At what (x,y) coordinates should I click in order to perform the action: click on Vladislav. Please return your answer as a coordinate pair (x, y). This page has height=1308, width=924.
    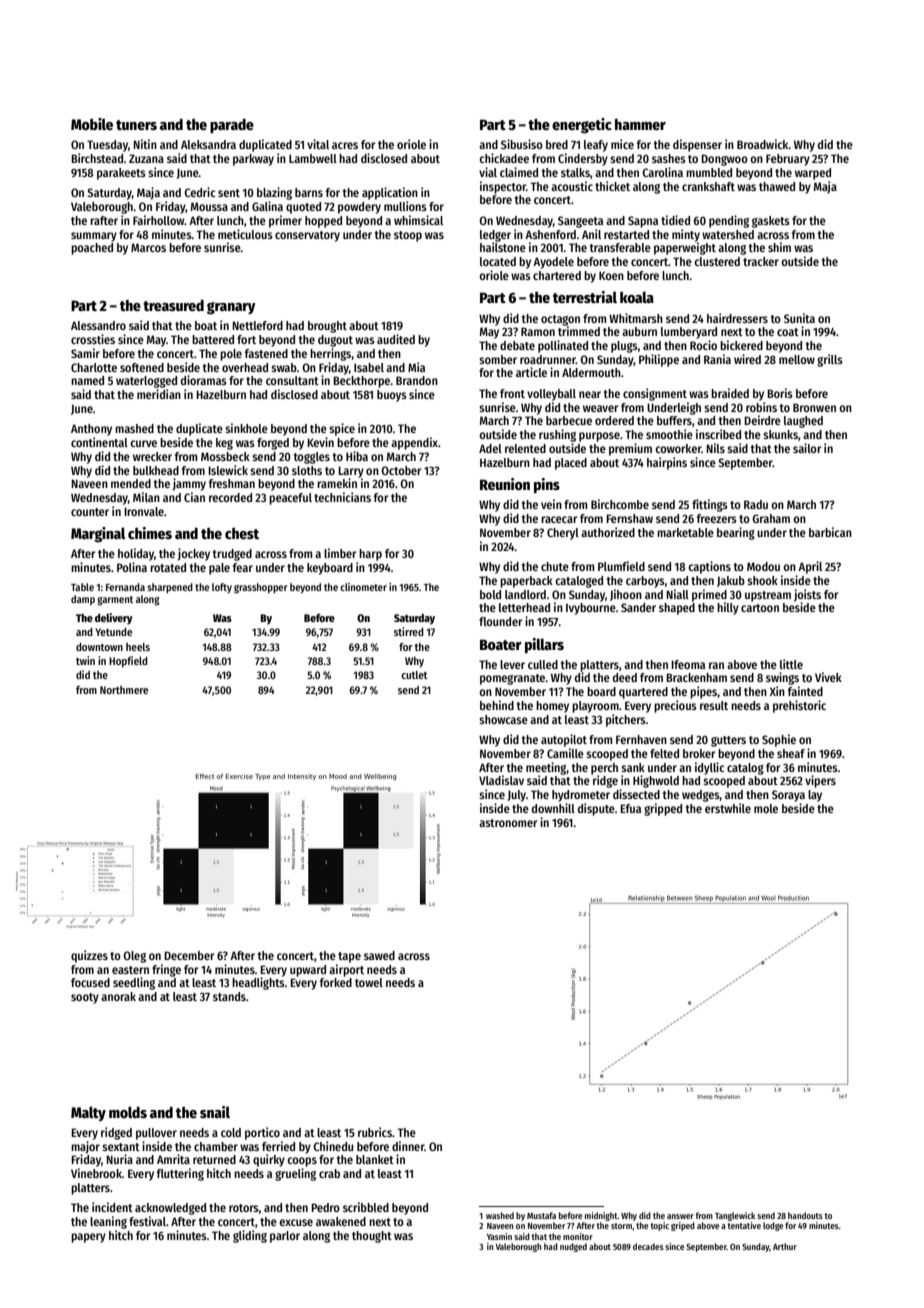
    Looking at the image, I should click on (501, 780).
